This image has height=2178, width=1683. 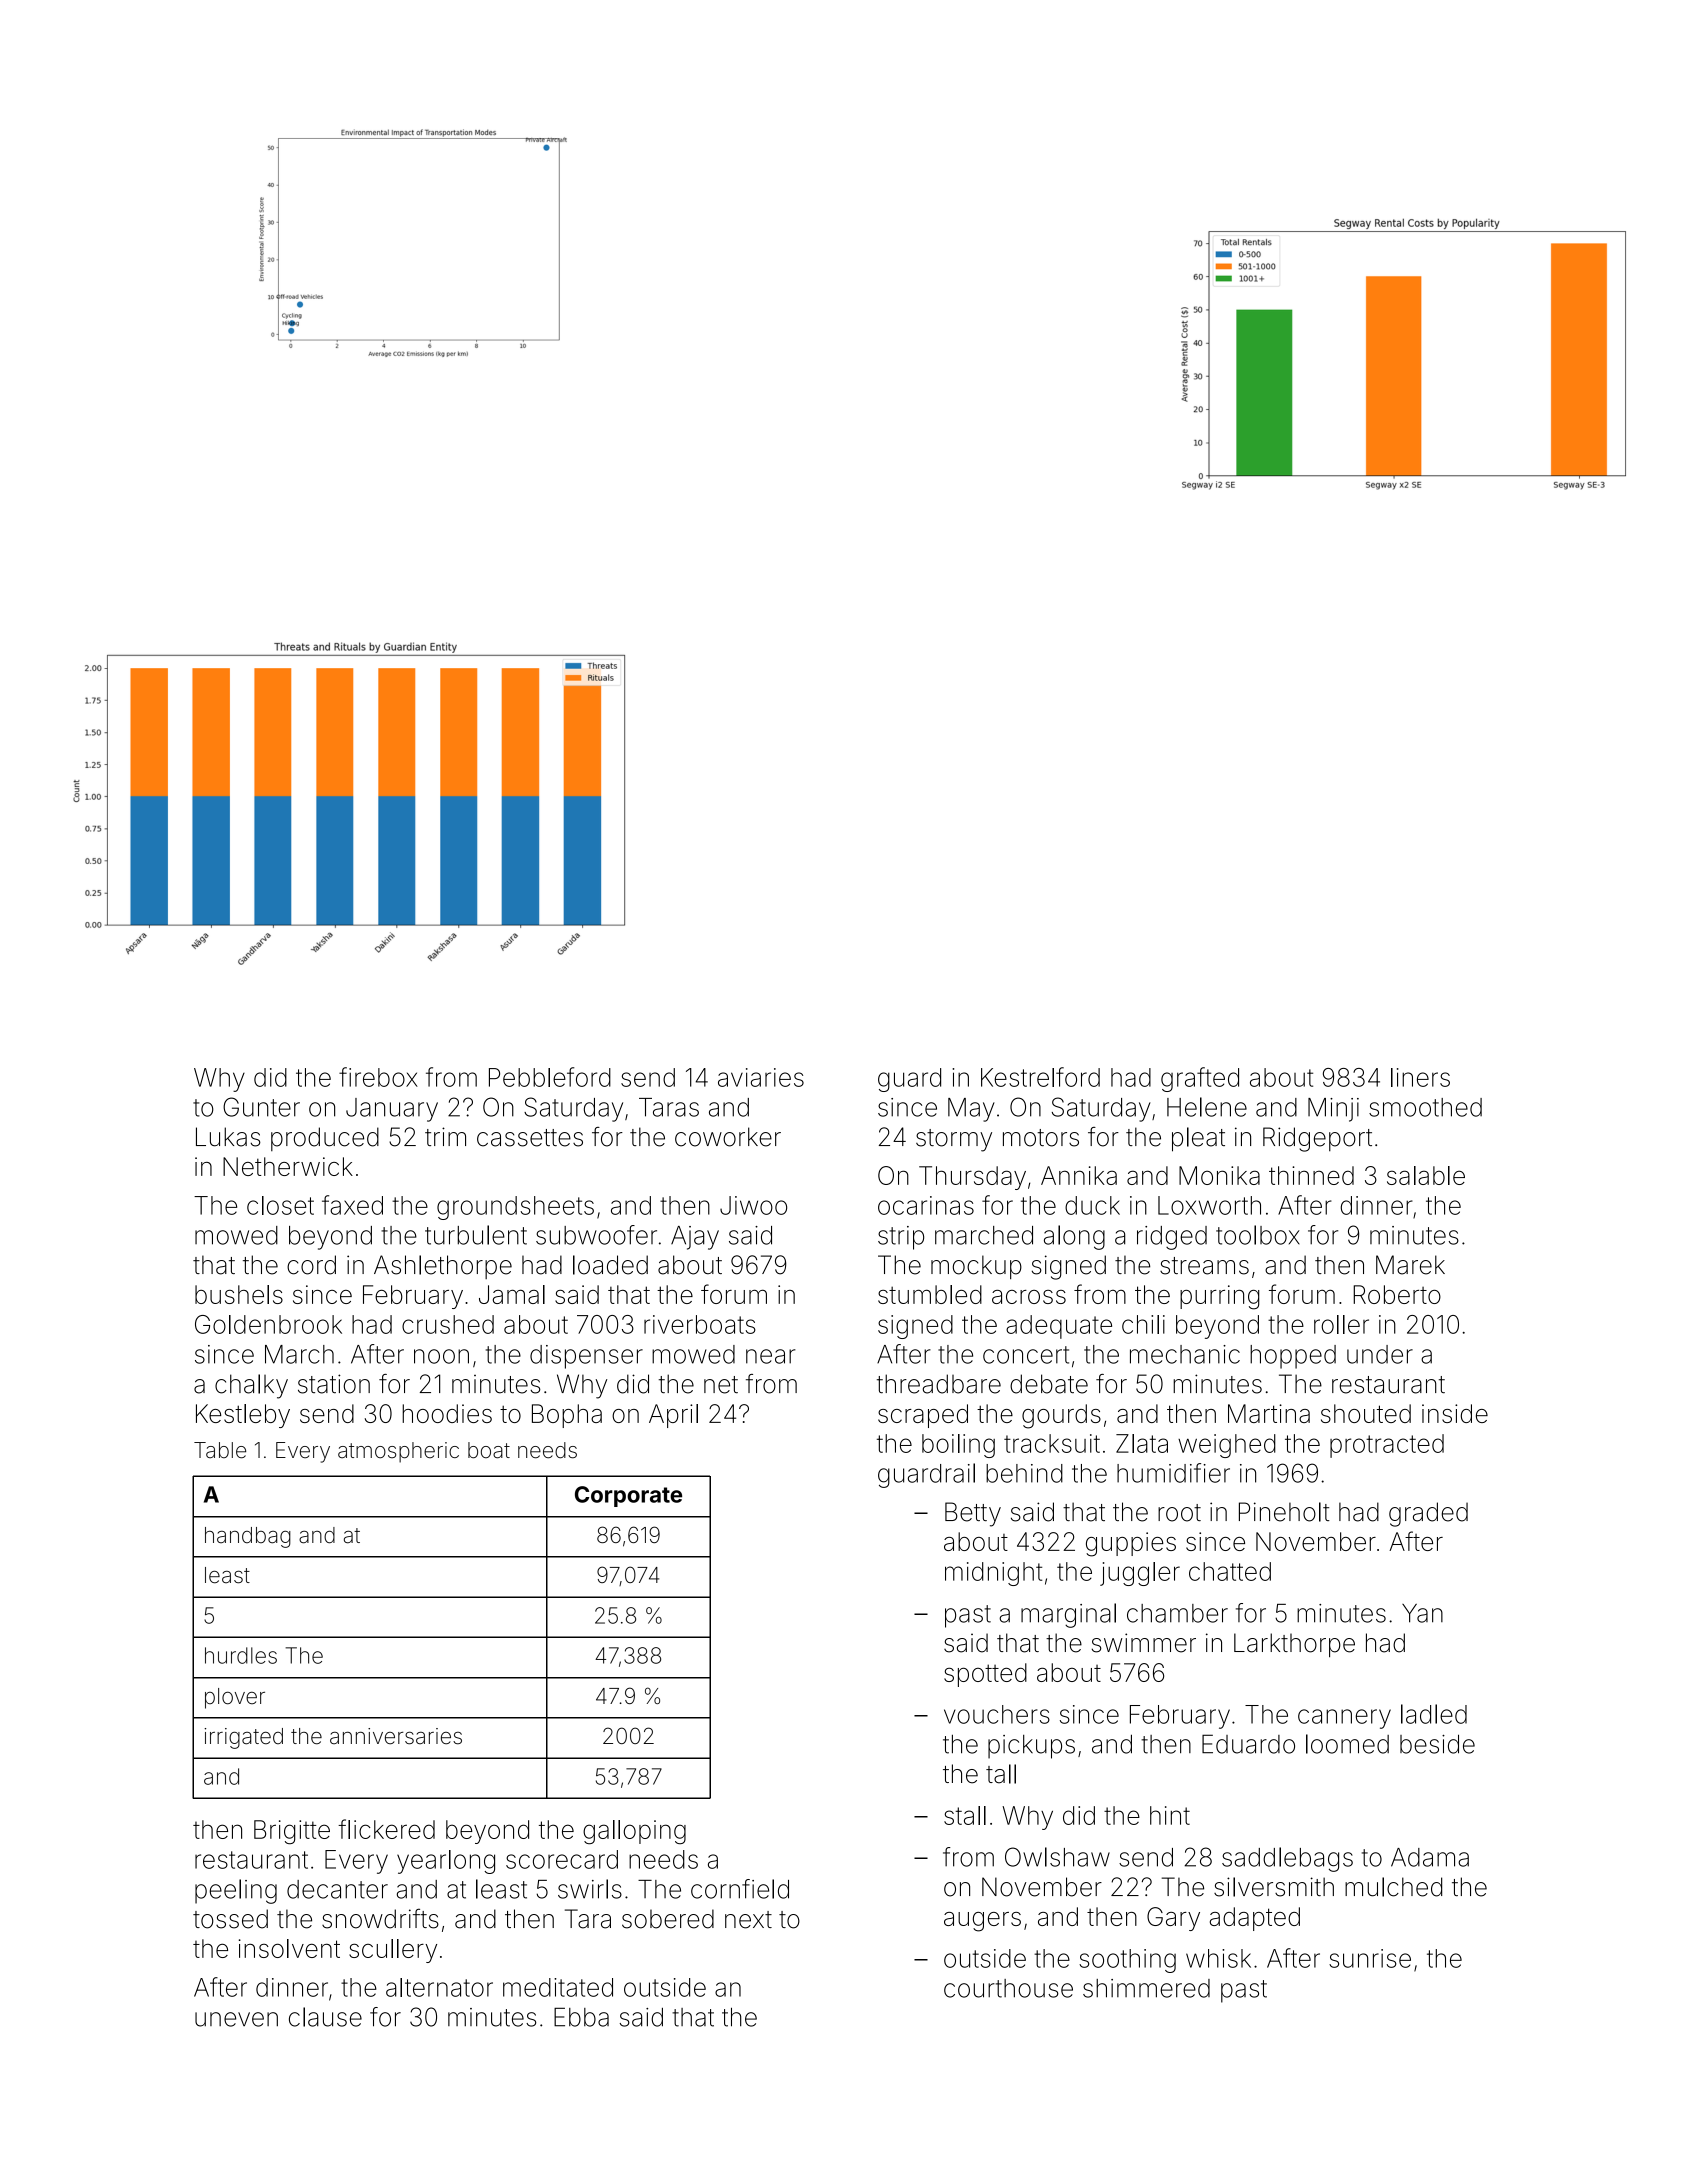 I want to click on chamber, so click(x=1177, y=1613).
